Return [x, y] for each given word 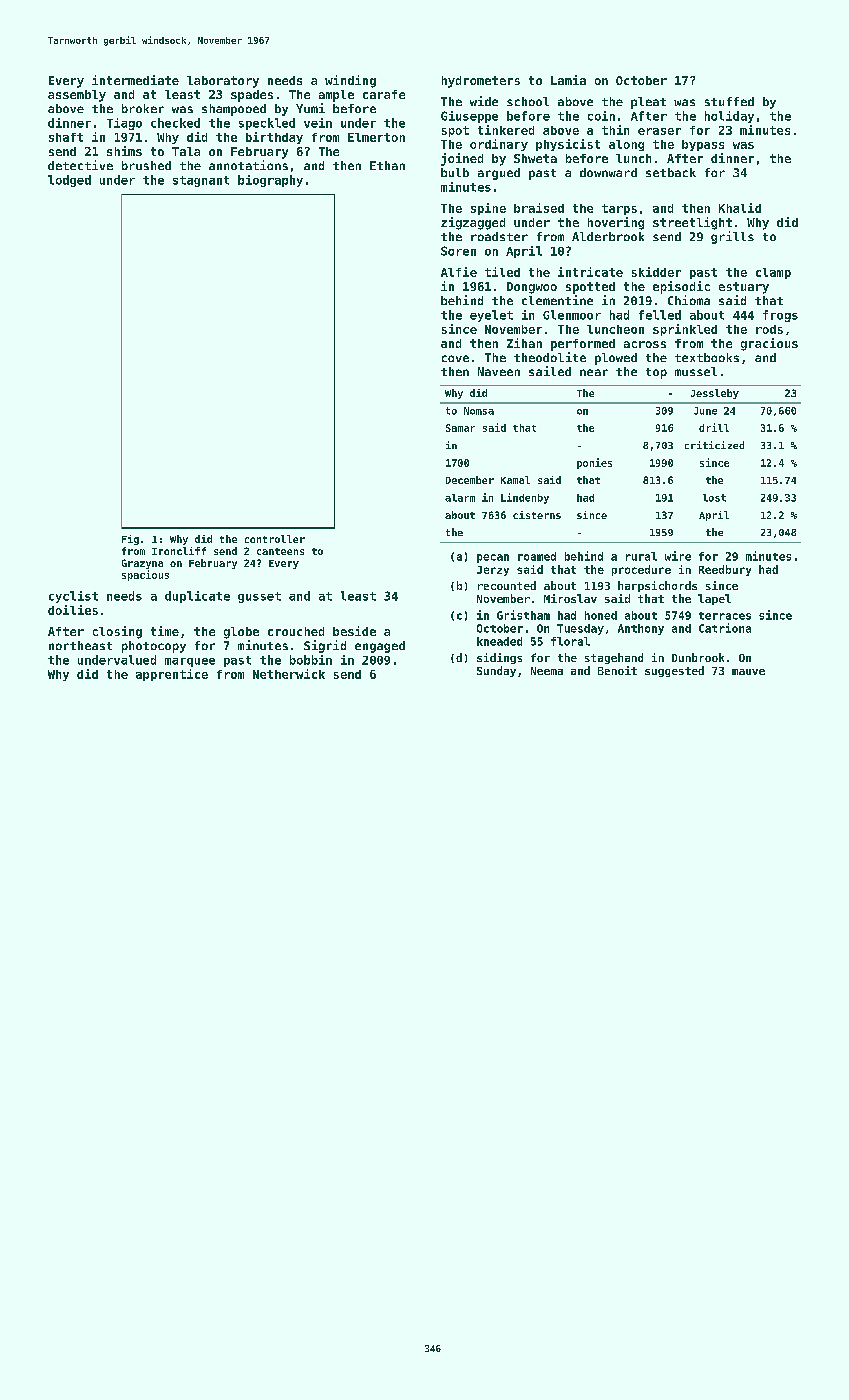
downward [608, 172]
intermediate [135, 80]
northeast [80, 645]
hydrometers [481, 82]
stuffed [729, 101]
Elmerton [376, 137]
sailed [550, 371]
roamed [537, 556]
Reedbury [725, 570]
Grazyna [142, 564]
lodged [69, 181]
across [645, 344]
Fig [130, 540]
